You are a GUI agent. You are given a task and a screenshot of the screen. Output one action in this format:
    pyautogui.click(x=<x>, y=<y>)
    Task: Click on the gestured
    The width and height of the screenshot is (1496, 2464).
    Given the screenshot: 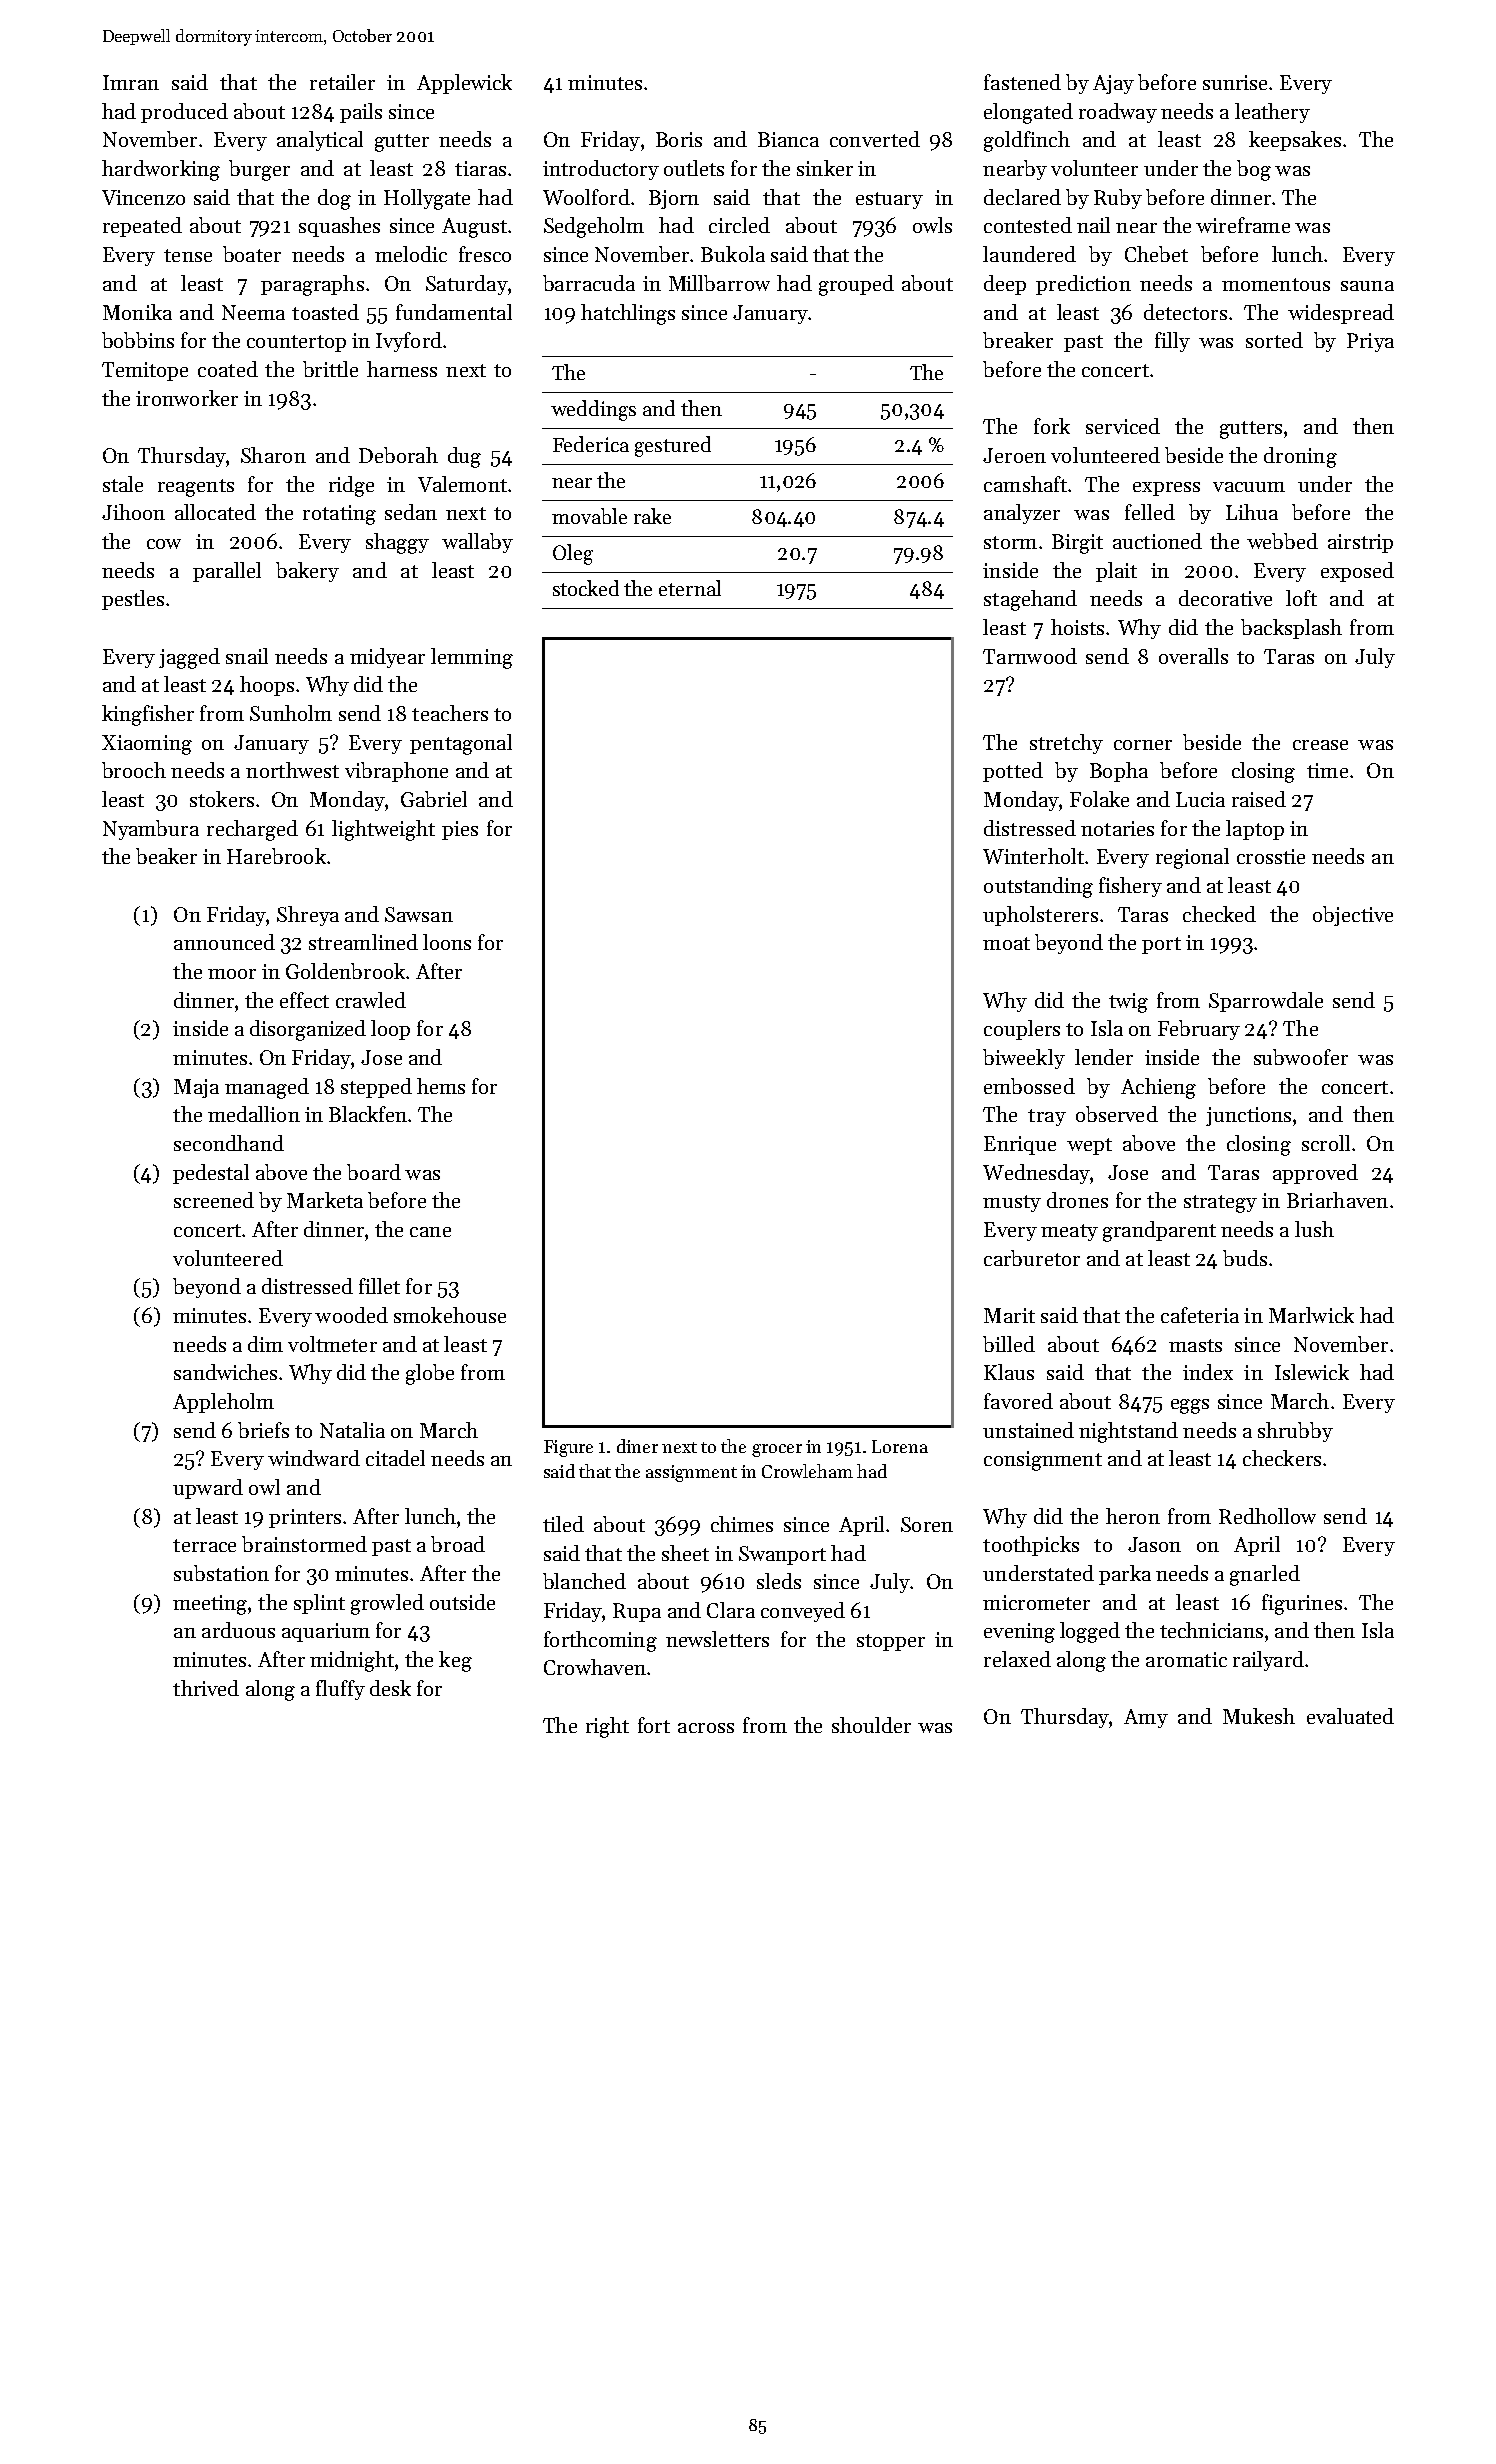 What is the action you would take?
    pyautogui.click(x=673, y=446)
